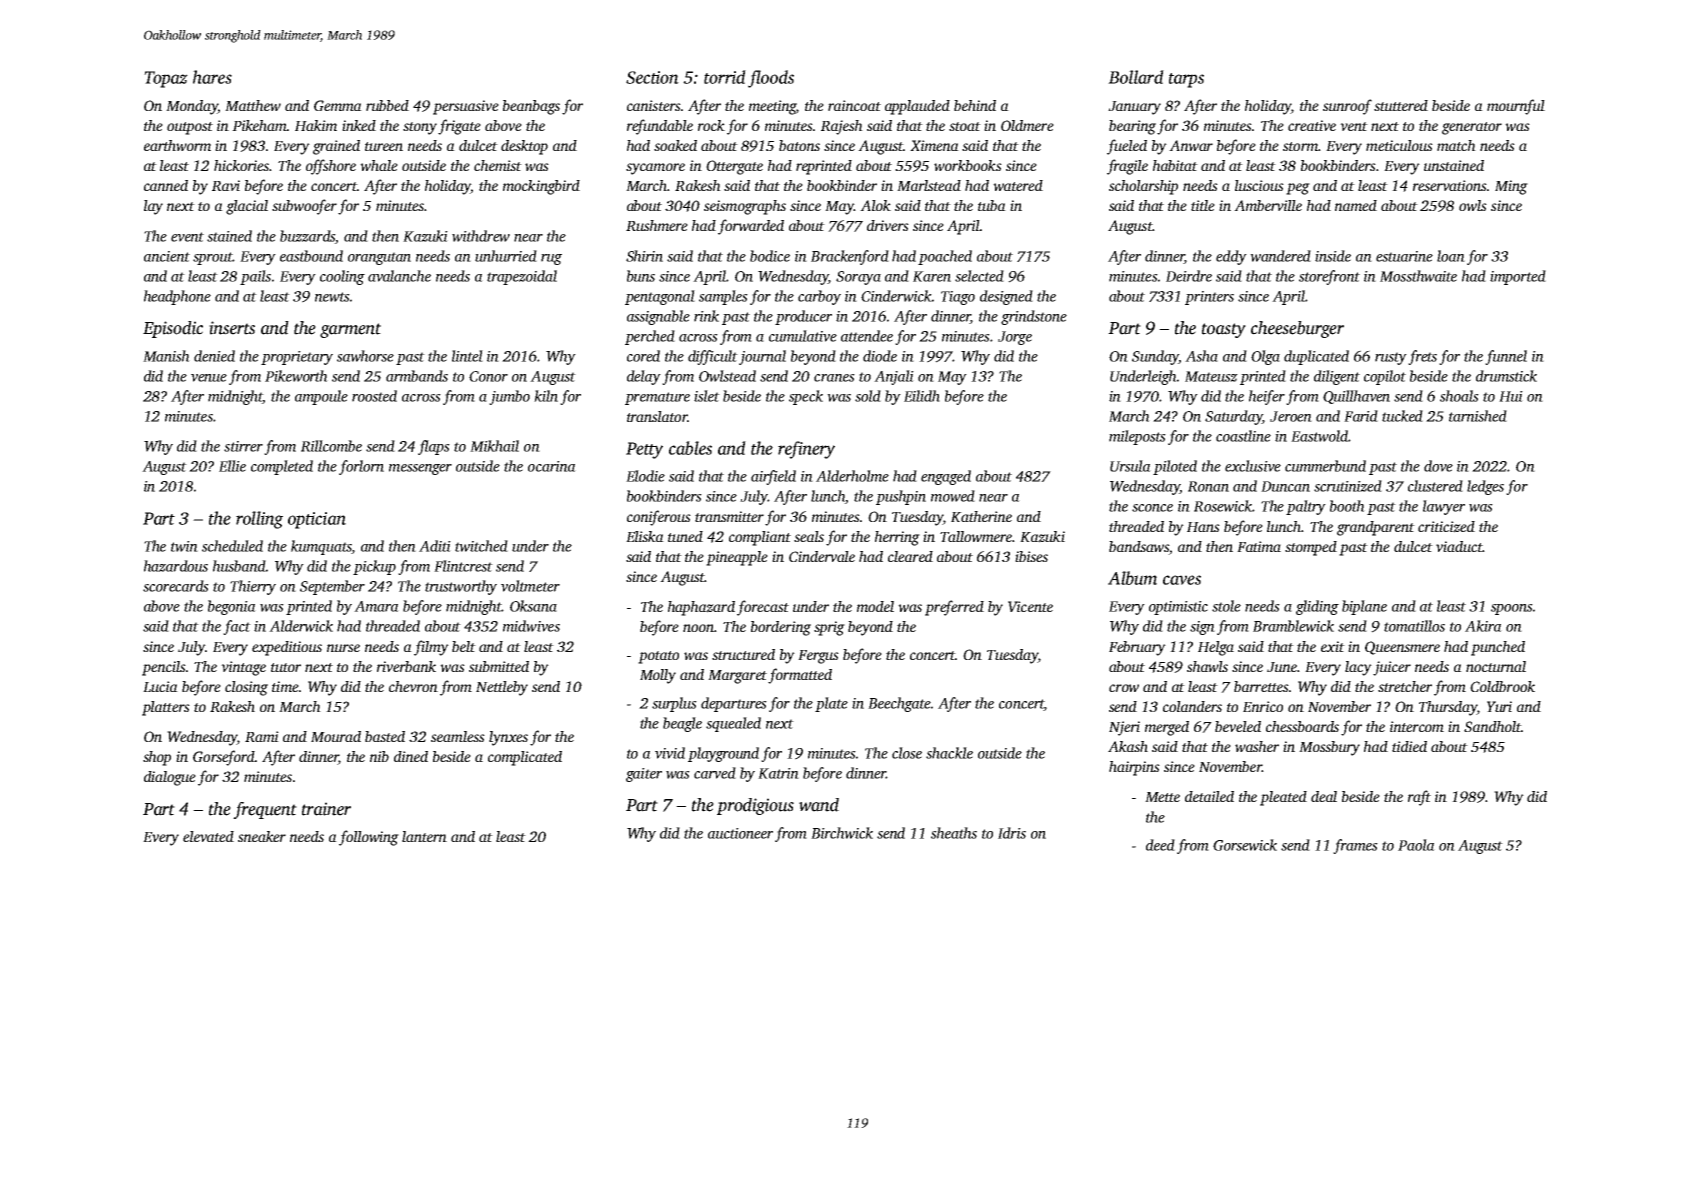  I want to click on gaiter, so click(644, 775).
